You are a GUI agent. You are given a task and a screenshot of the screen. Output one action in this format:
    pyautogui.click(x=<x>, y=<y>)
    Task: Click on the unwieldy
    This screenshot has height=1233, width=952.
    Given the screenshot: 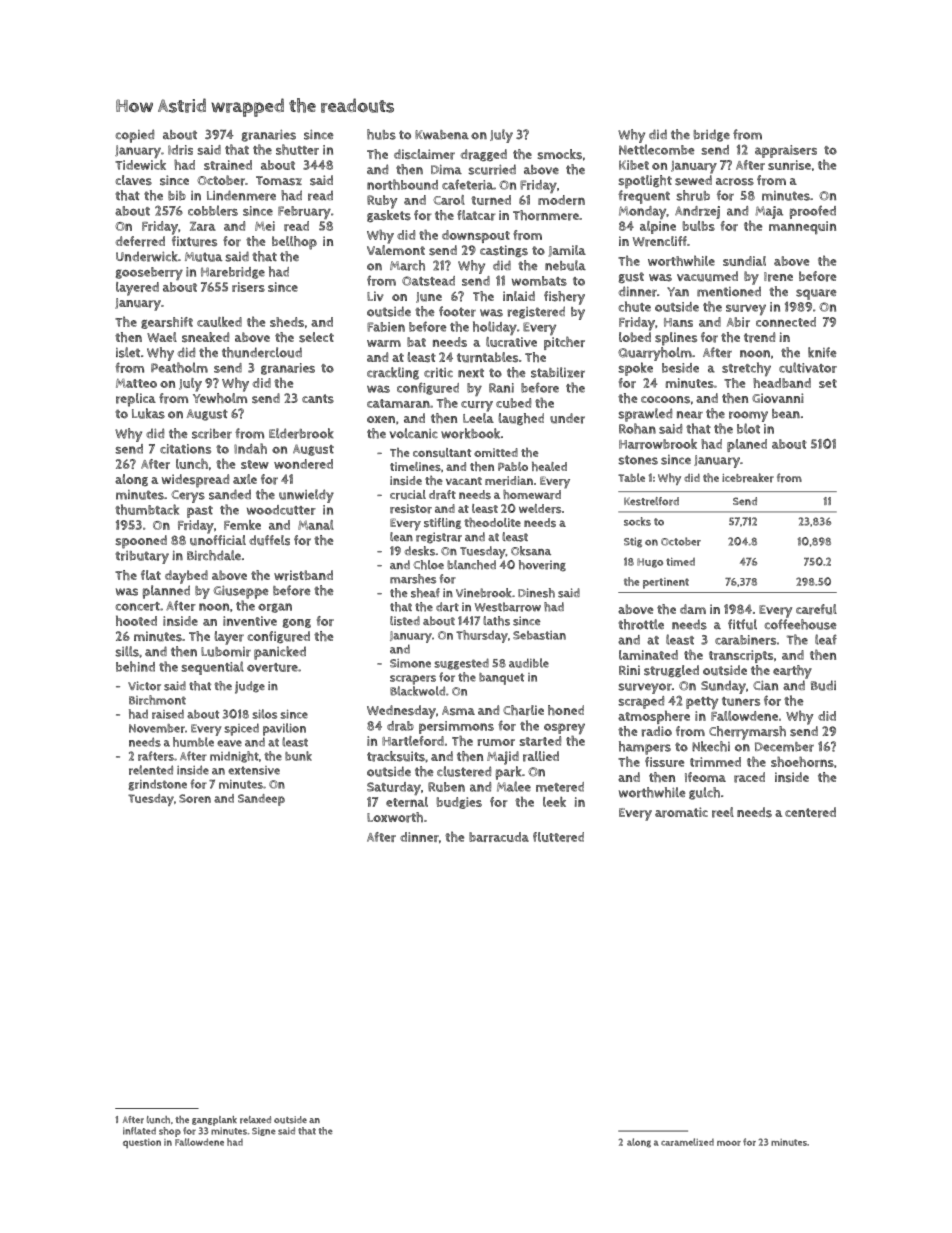 What is the action you would take?
    pyautogui.click(x=306, y=496)
